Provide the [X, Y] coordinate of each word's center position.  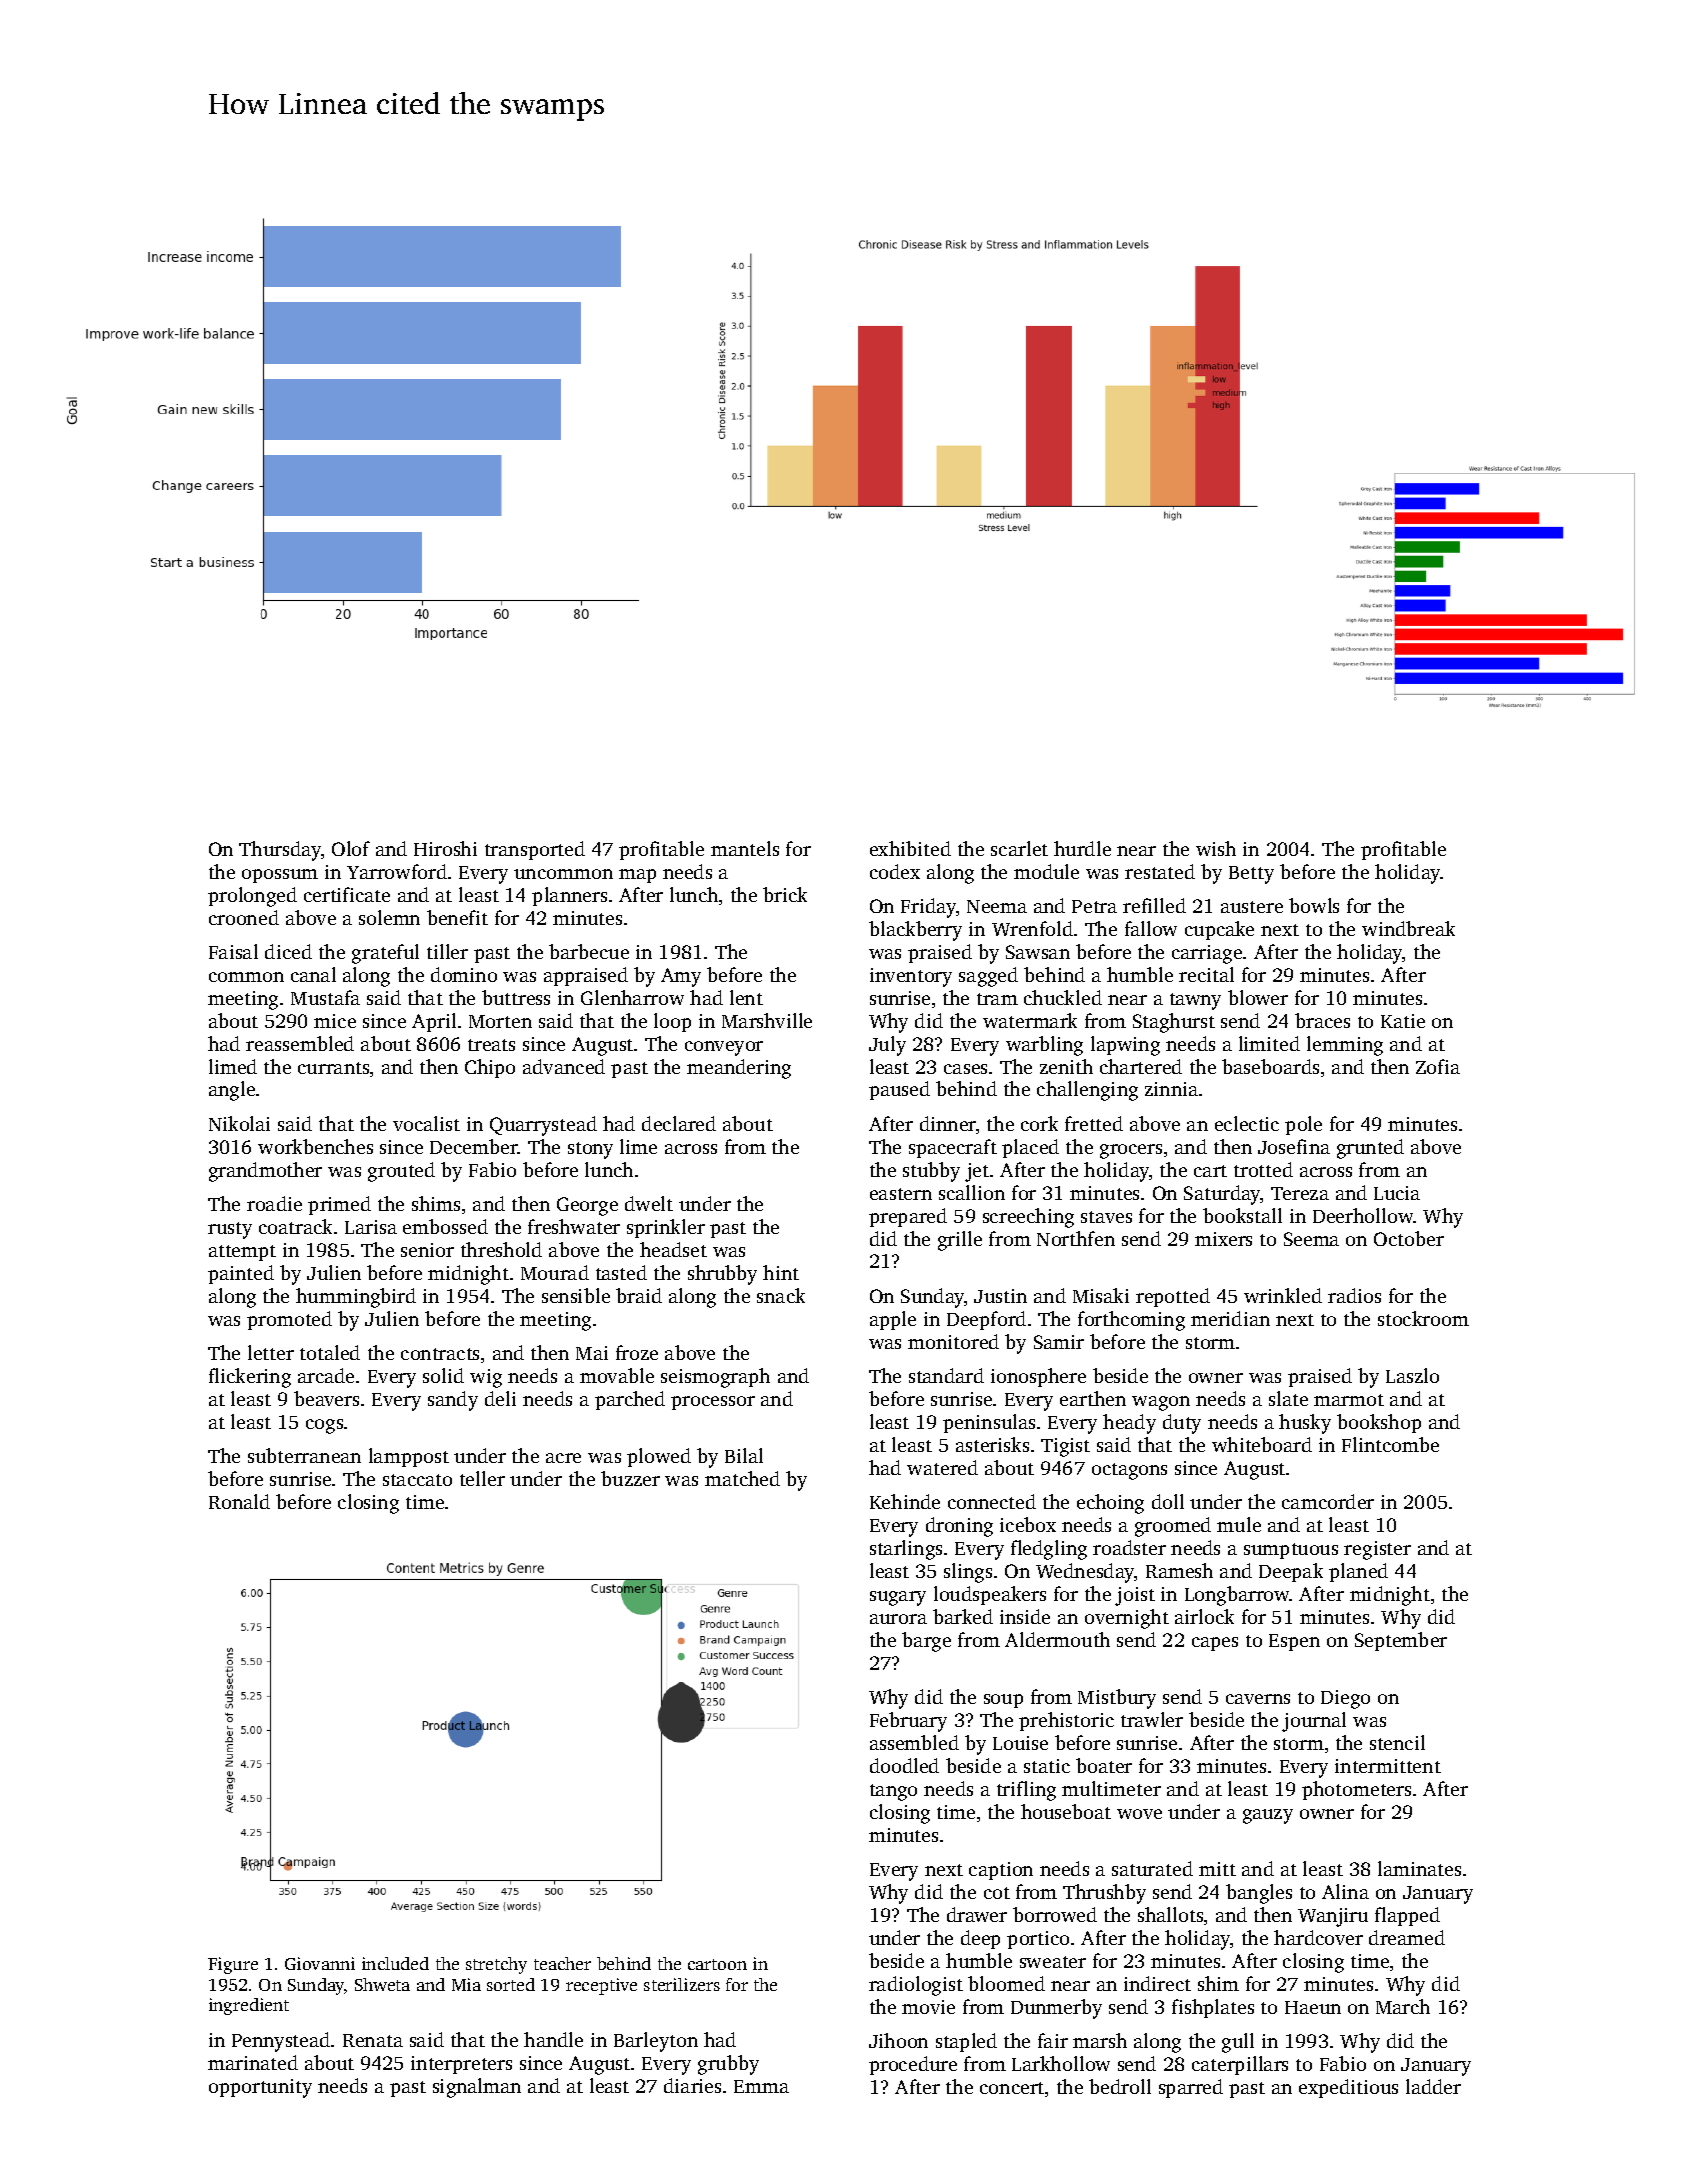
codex [895, 871]
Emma [761, 2086]
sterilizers [682, 1984]
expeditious [1348, 2088]
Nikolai [239, 1123]
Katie [1403, 1021]
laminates [1419, 1868]
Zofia [1438, 1066]
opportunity [260, 2088]
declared [679, 1123]
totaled [330, 1352]
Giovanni [320, 1963]
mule [1239, 1524]
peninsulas [989, 1423]
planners [569, 896]
